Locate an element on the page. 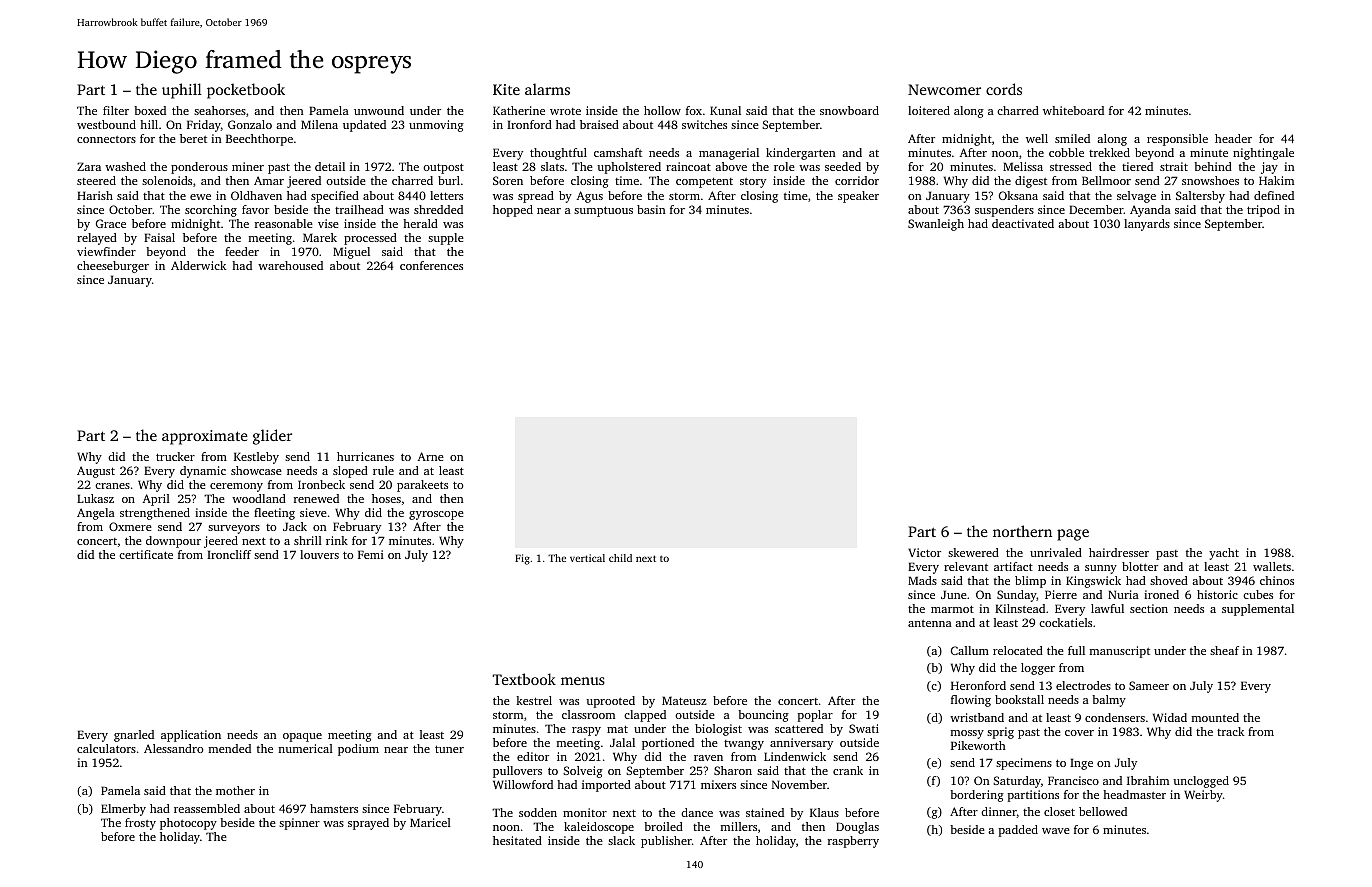 The width and height of the page is (1372, 887). conferences is located at coordinates (431, 265).
